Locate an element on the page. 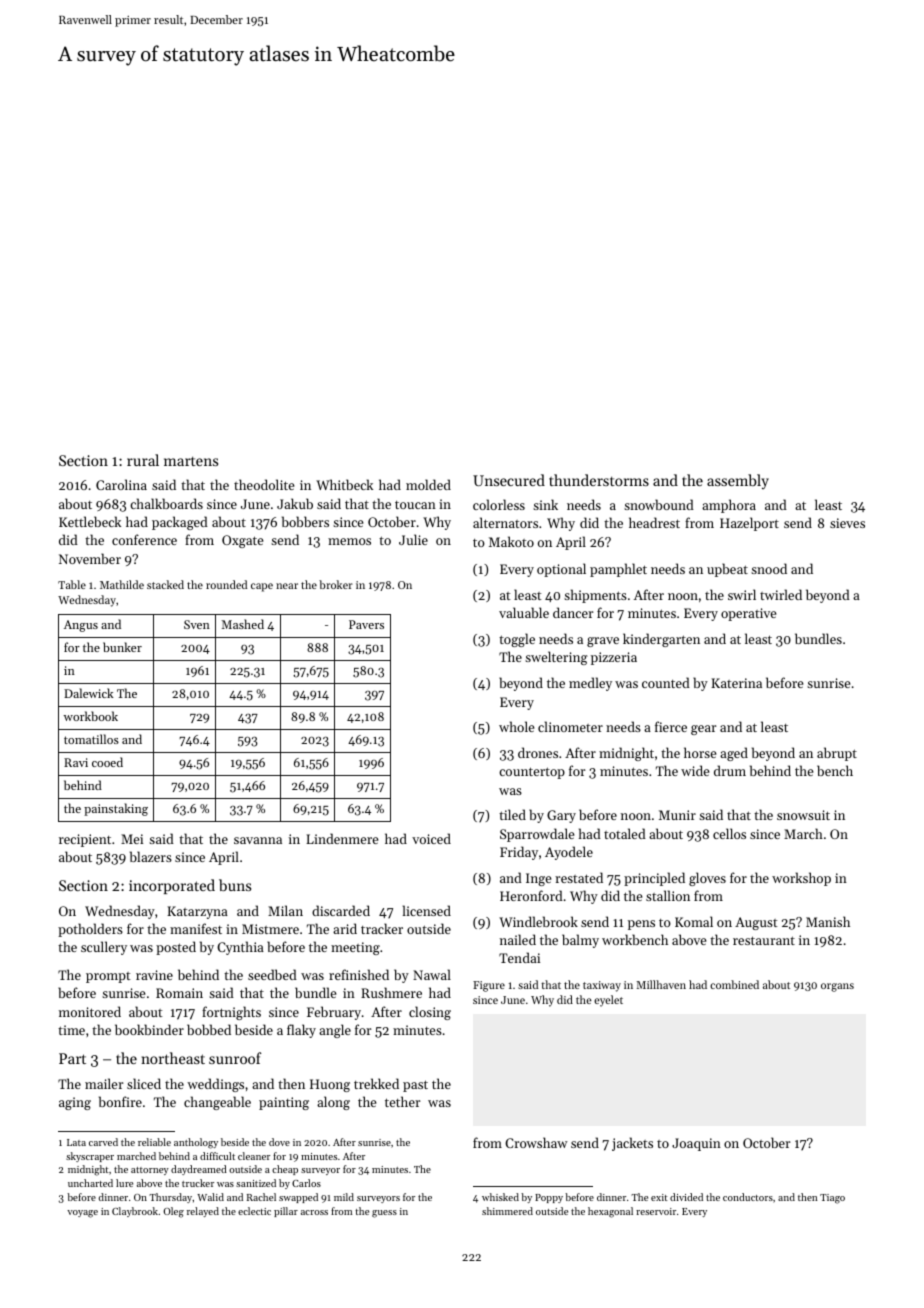 This page has width=924, height=1308. Gary is located at coordinates (561, 816).
